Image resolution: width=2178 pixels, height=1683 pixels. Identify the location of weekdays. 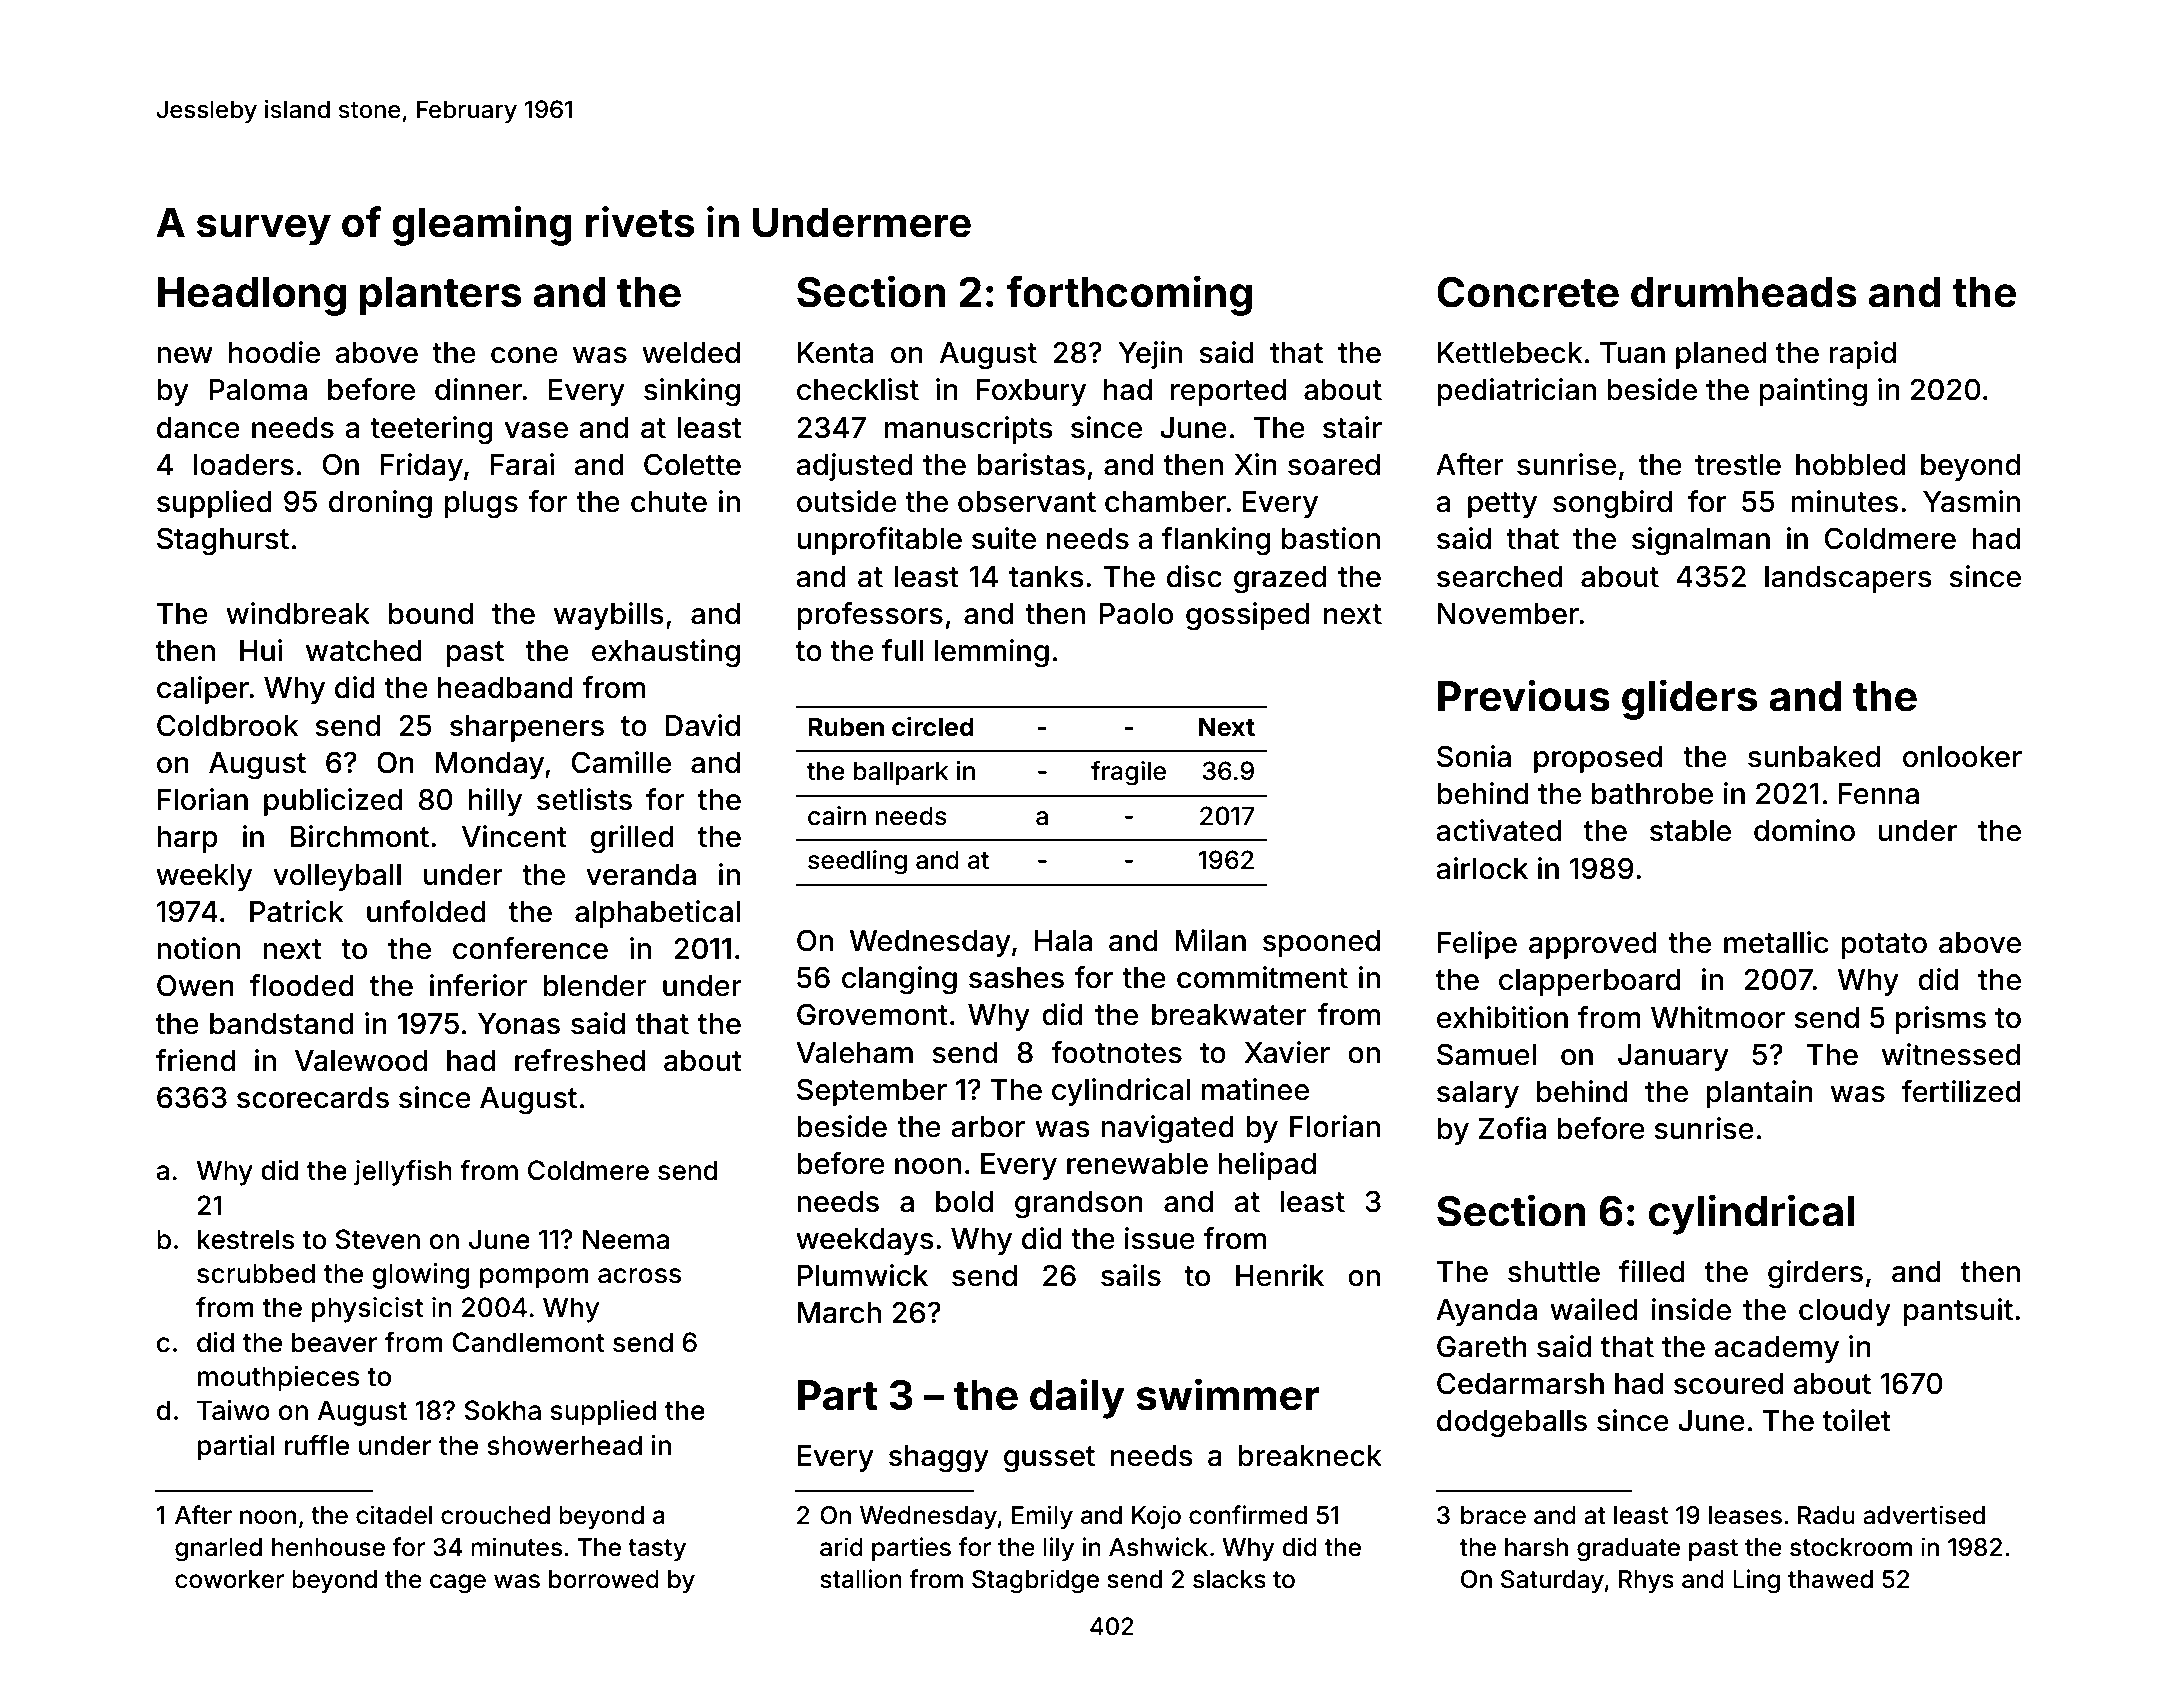
(865, 1241).
